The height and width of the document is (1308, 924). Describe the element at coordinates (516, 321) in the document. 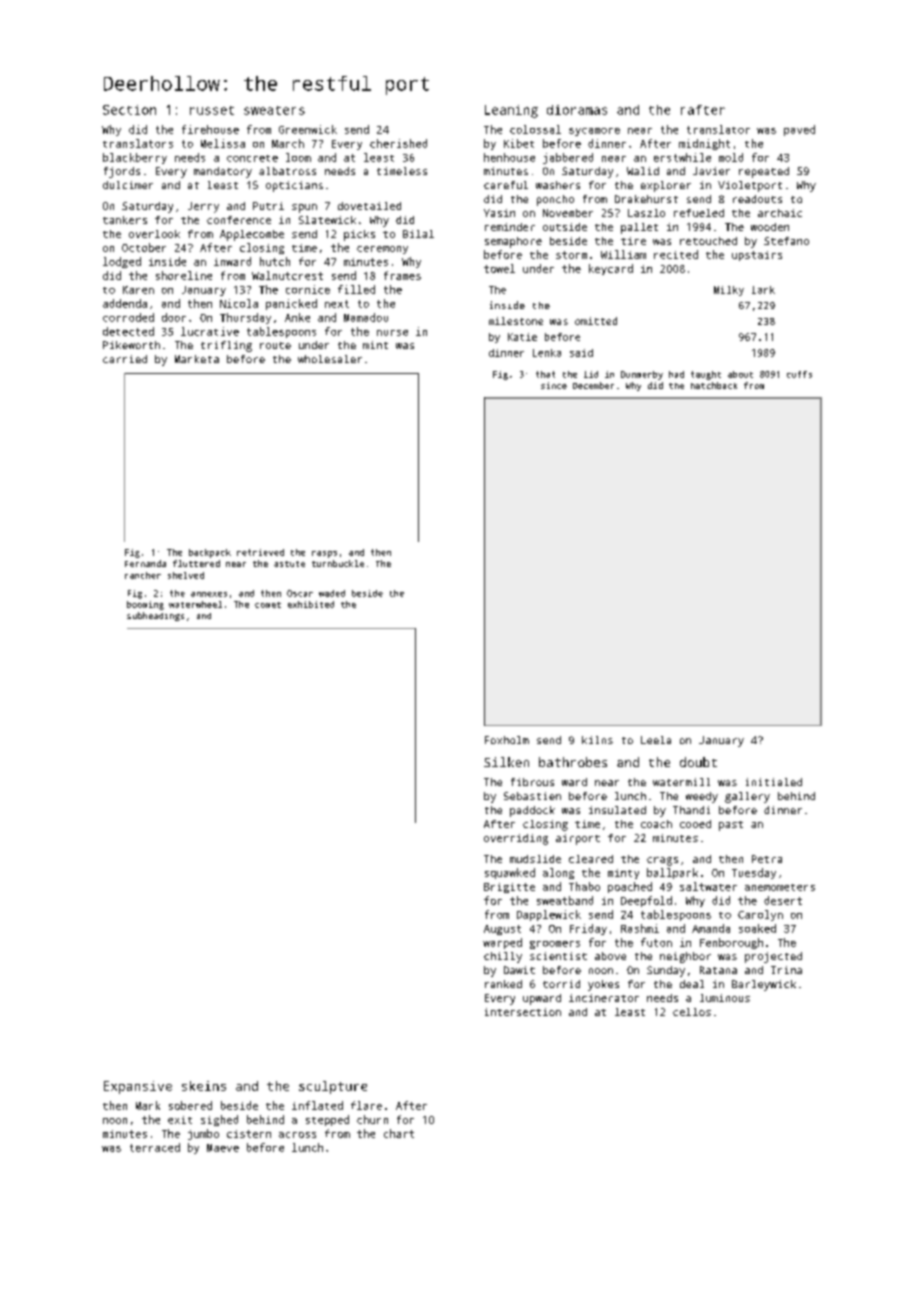

I see `milestone` at that location.
